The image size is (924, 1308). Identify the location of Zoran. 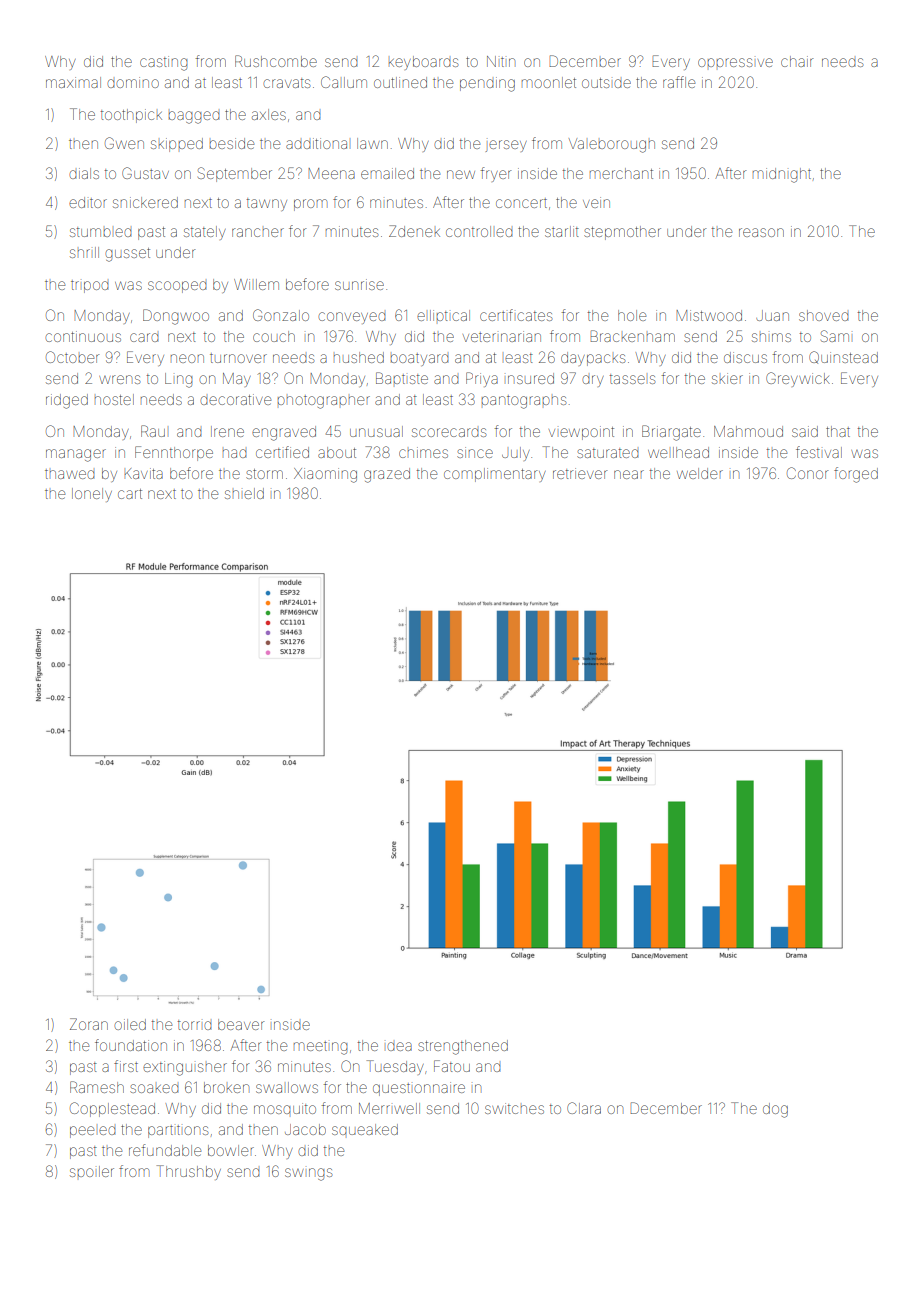
(89, 1024).
